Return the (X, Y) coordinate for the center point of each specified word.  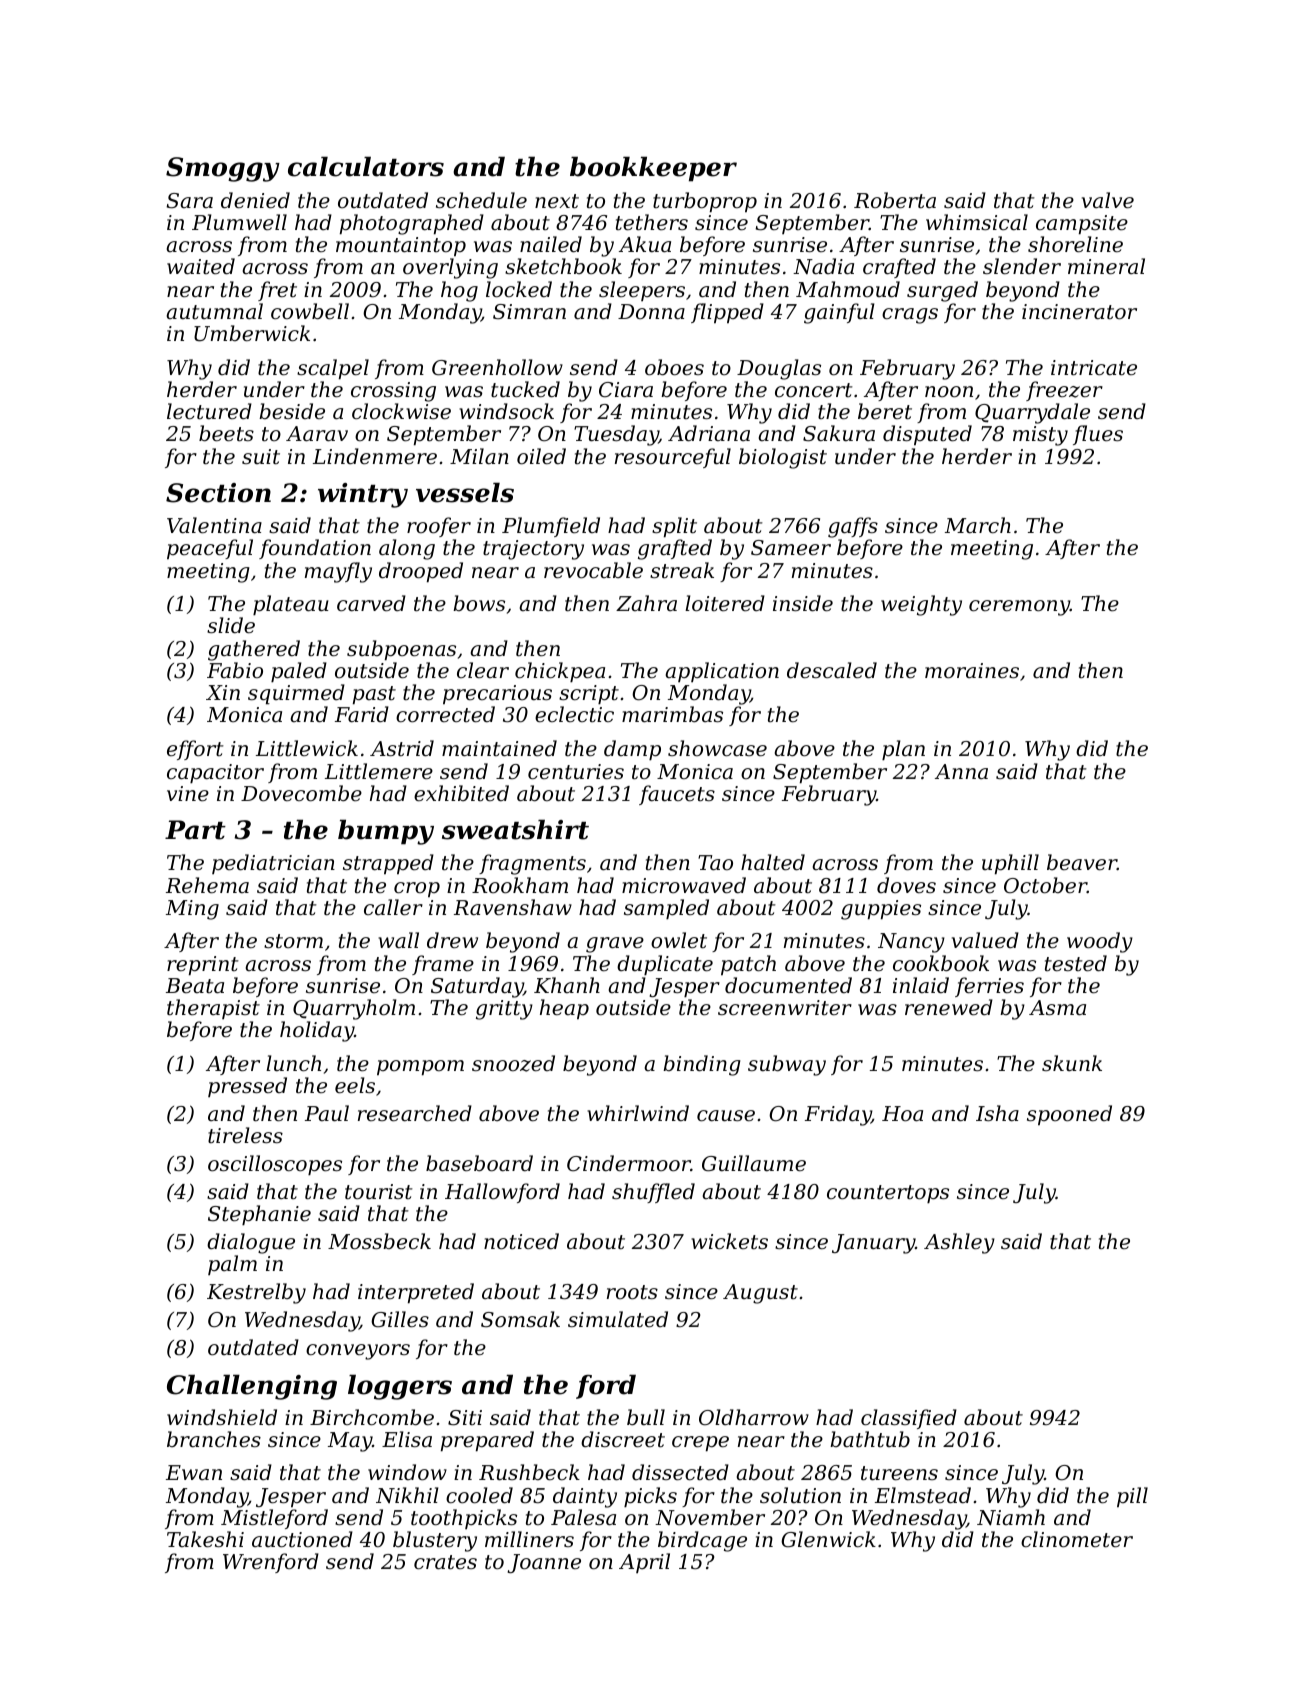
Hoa (902, 1114)
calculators (366, 166)
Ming (192, 910)
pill (1132, 1497)
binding (702, 1065)
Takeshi (205, 1539)
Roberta (895, 200)
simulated (618, 1319)
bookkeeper (653, 169)
